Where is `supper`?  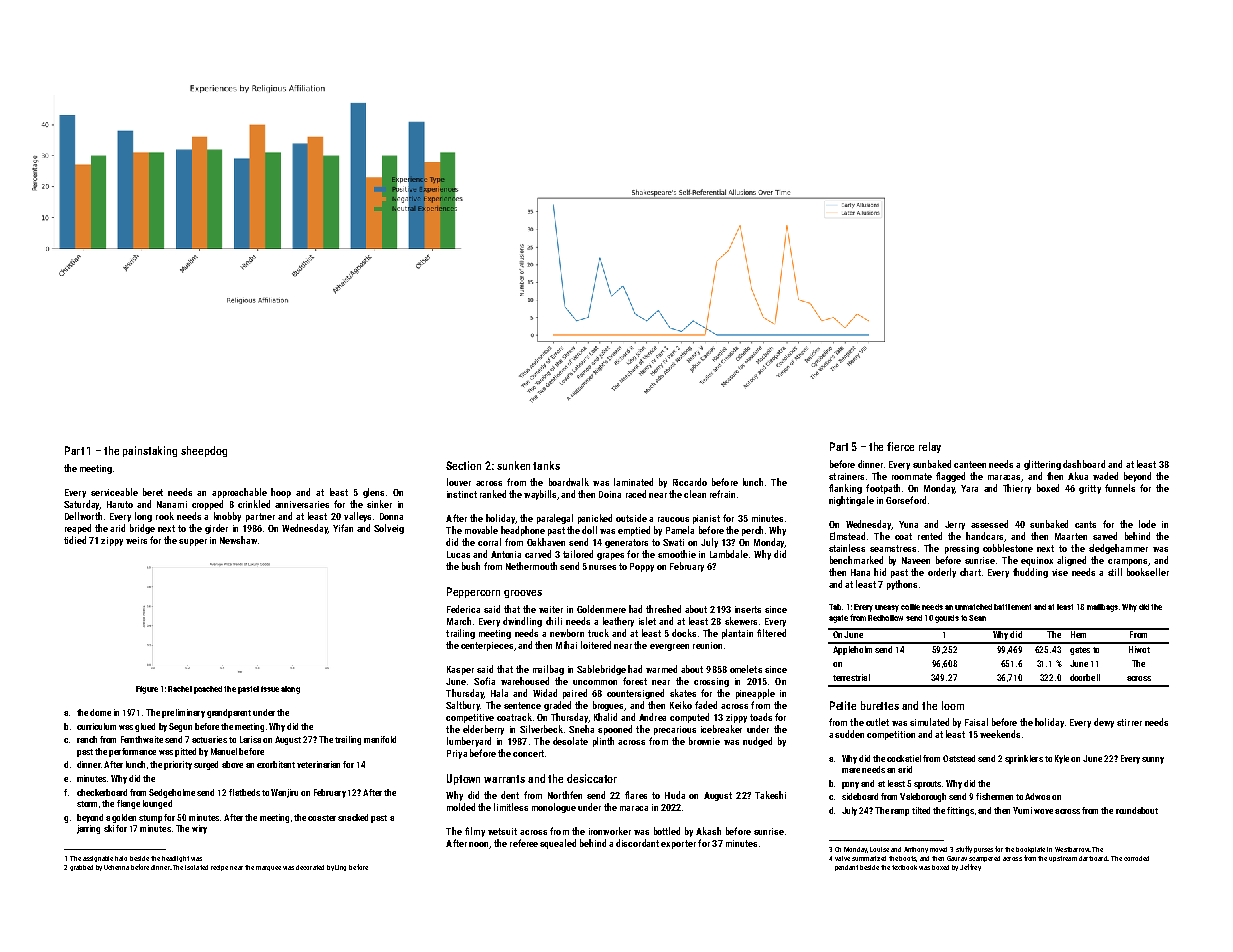 supper is located at coordinates (193, 542).
